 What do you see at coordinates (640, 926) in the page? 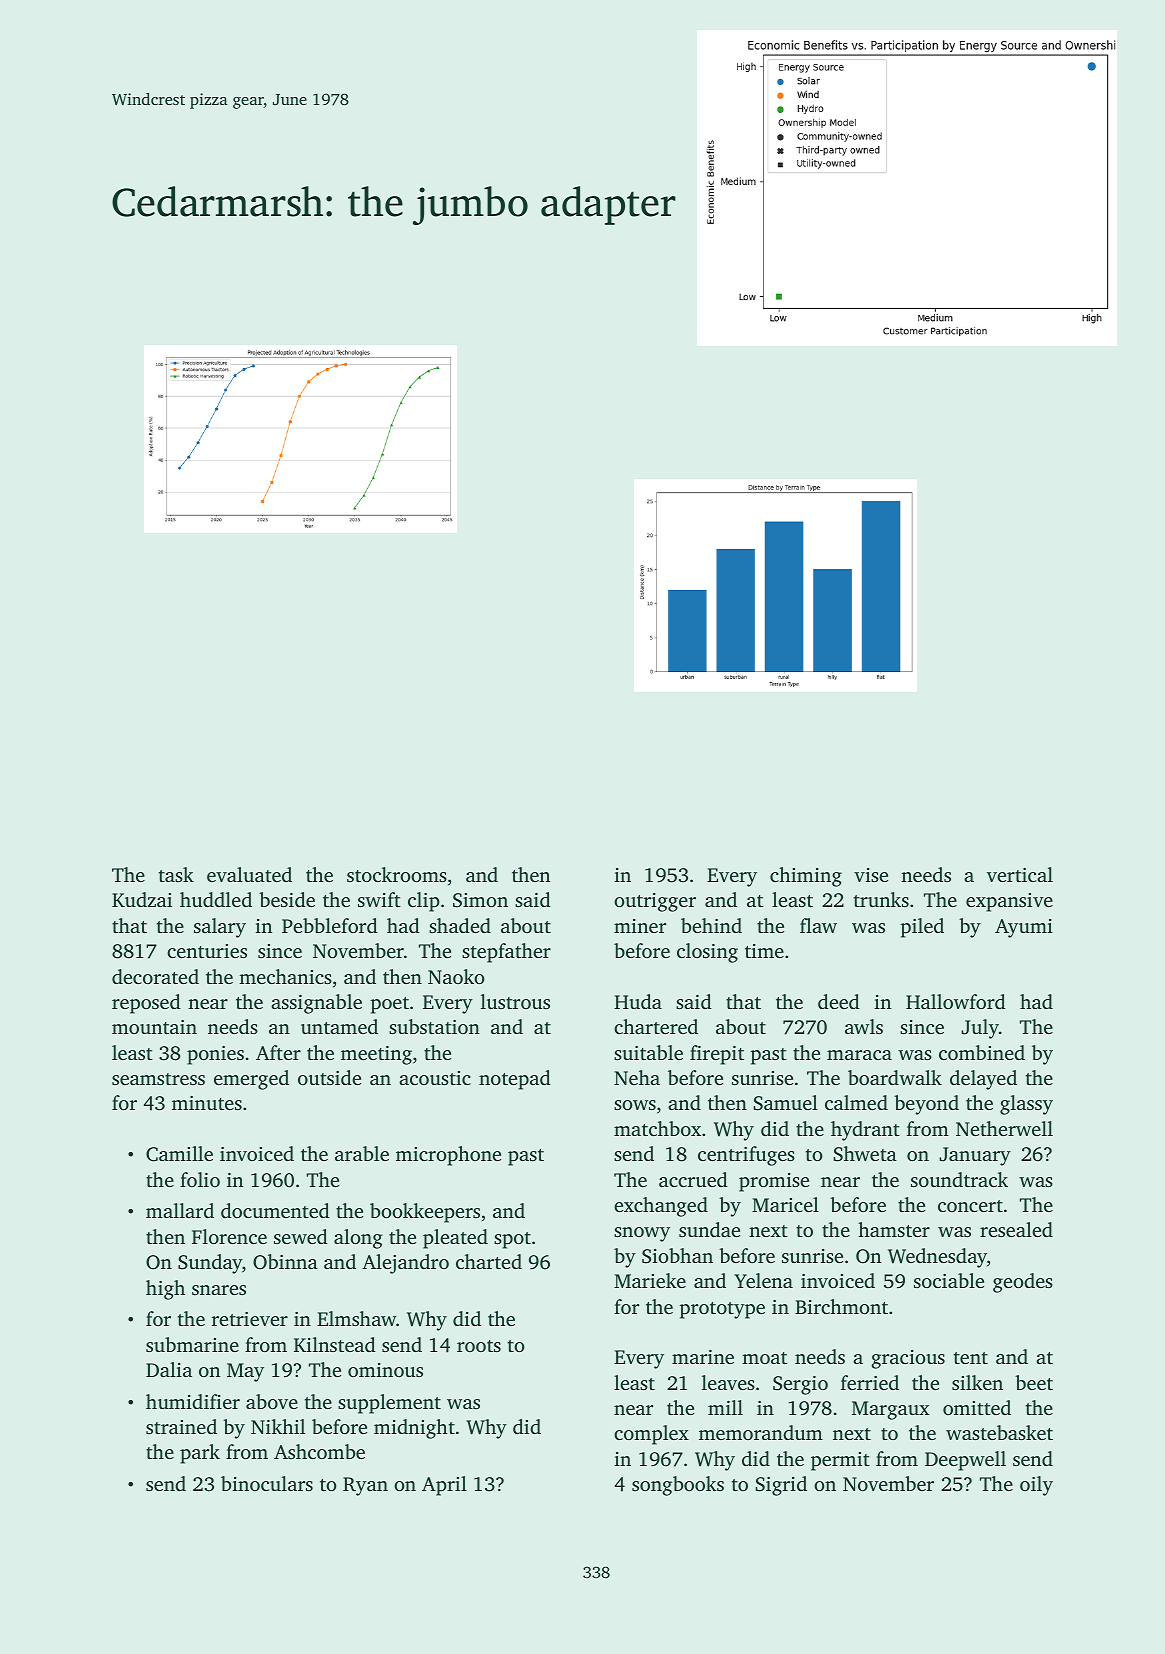
I see `miner` at bounding box center [640, 926].
